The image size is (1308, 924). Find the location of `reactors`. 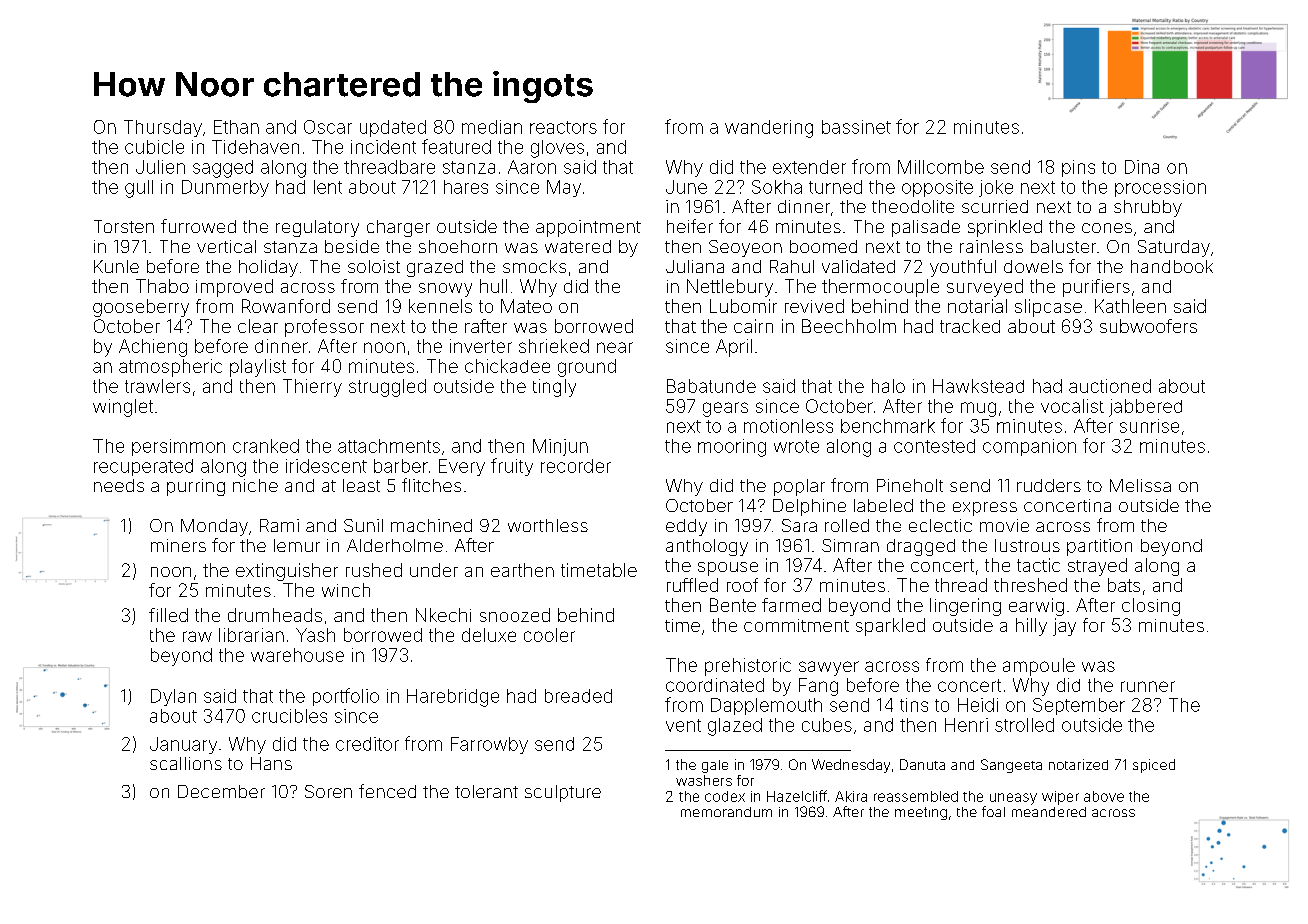

reactors is located at coordinates (563, 127).
